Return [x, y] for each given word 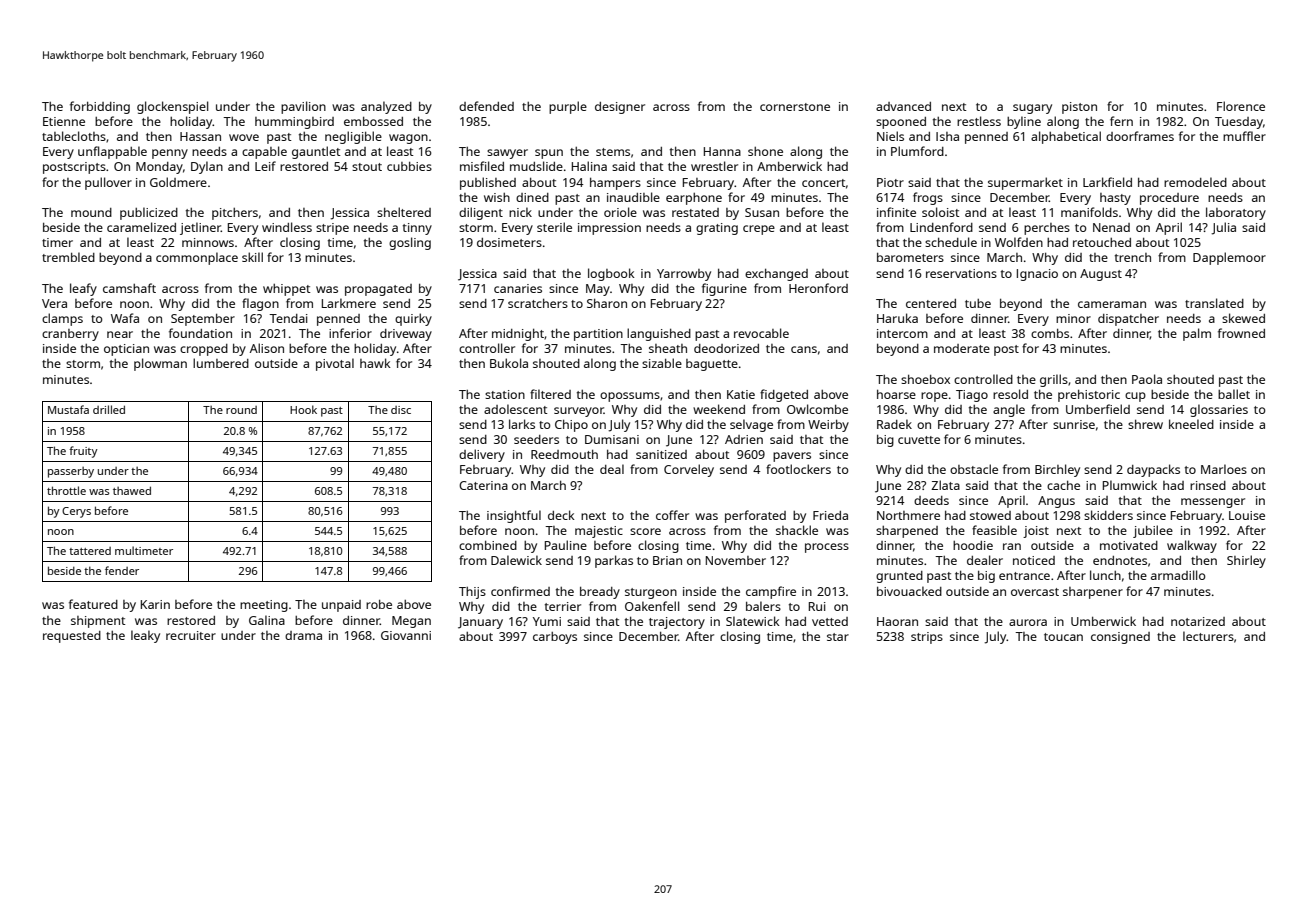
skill [252, 257]
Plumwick [1130, 485]
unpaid [341, 606]
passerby [71, 472]
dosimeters [509, 242]
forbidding [100, 107]
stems [613, 152]
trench [1133, 257]
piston [1079, 108]
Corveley [689, 470]
